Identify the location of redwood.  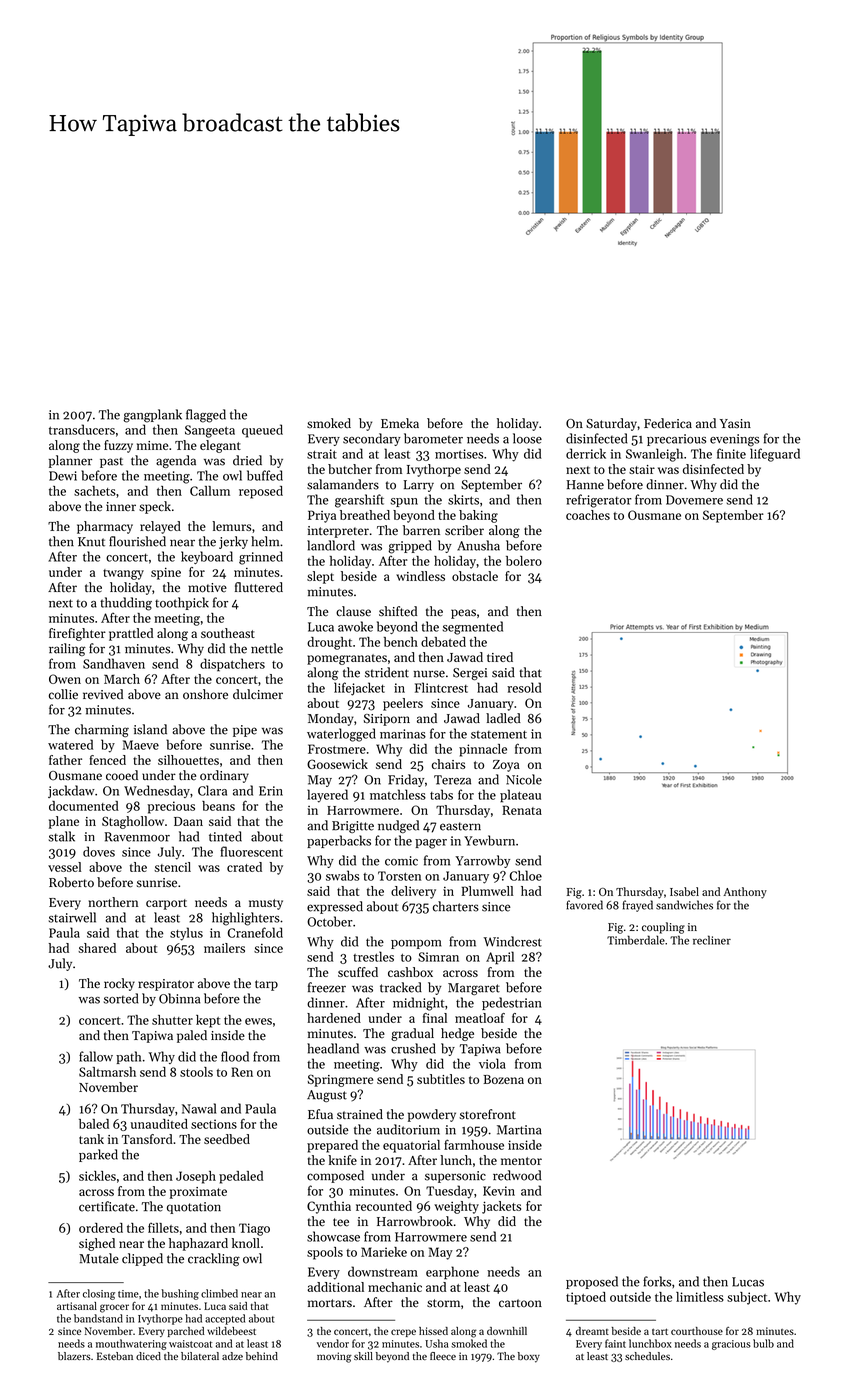
(517, 1175).
